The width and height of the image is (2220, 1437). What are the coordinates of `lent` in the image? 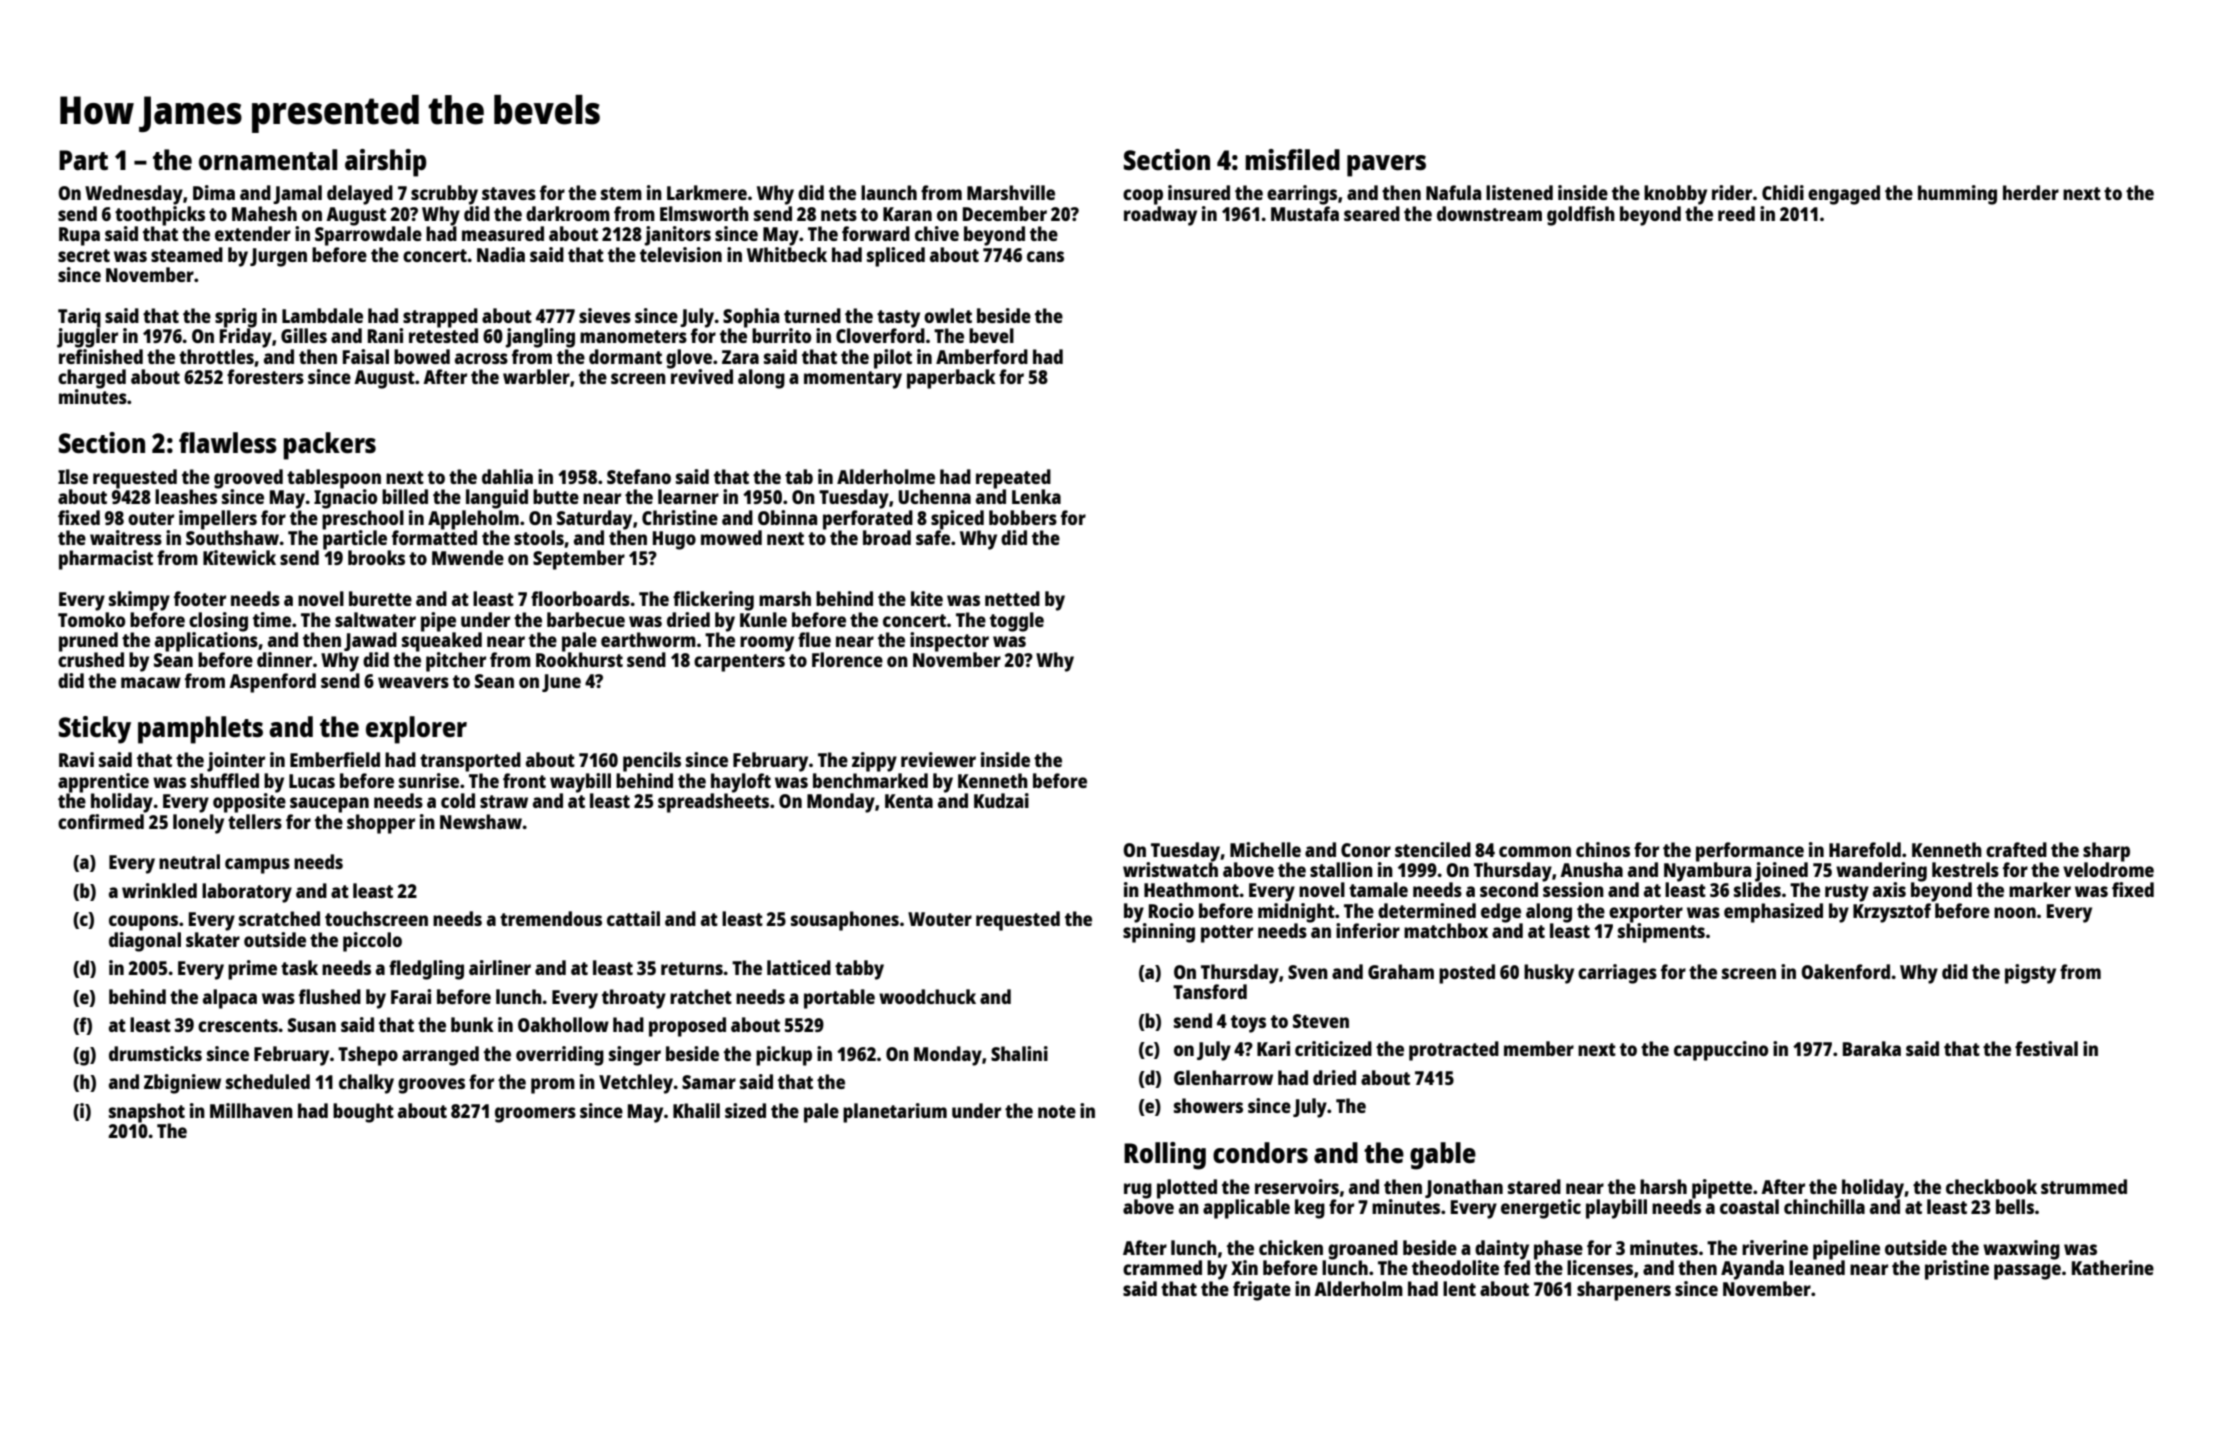 It's located at (1459, 1288).
